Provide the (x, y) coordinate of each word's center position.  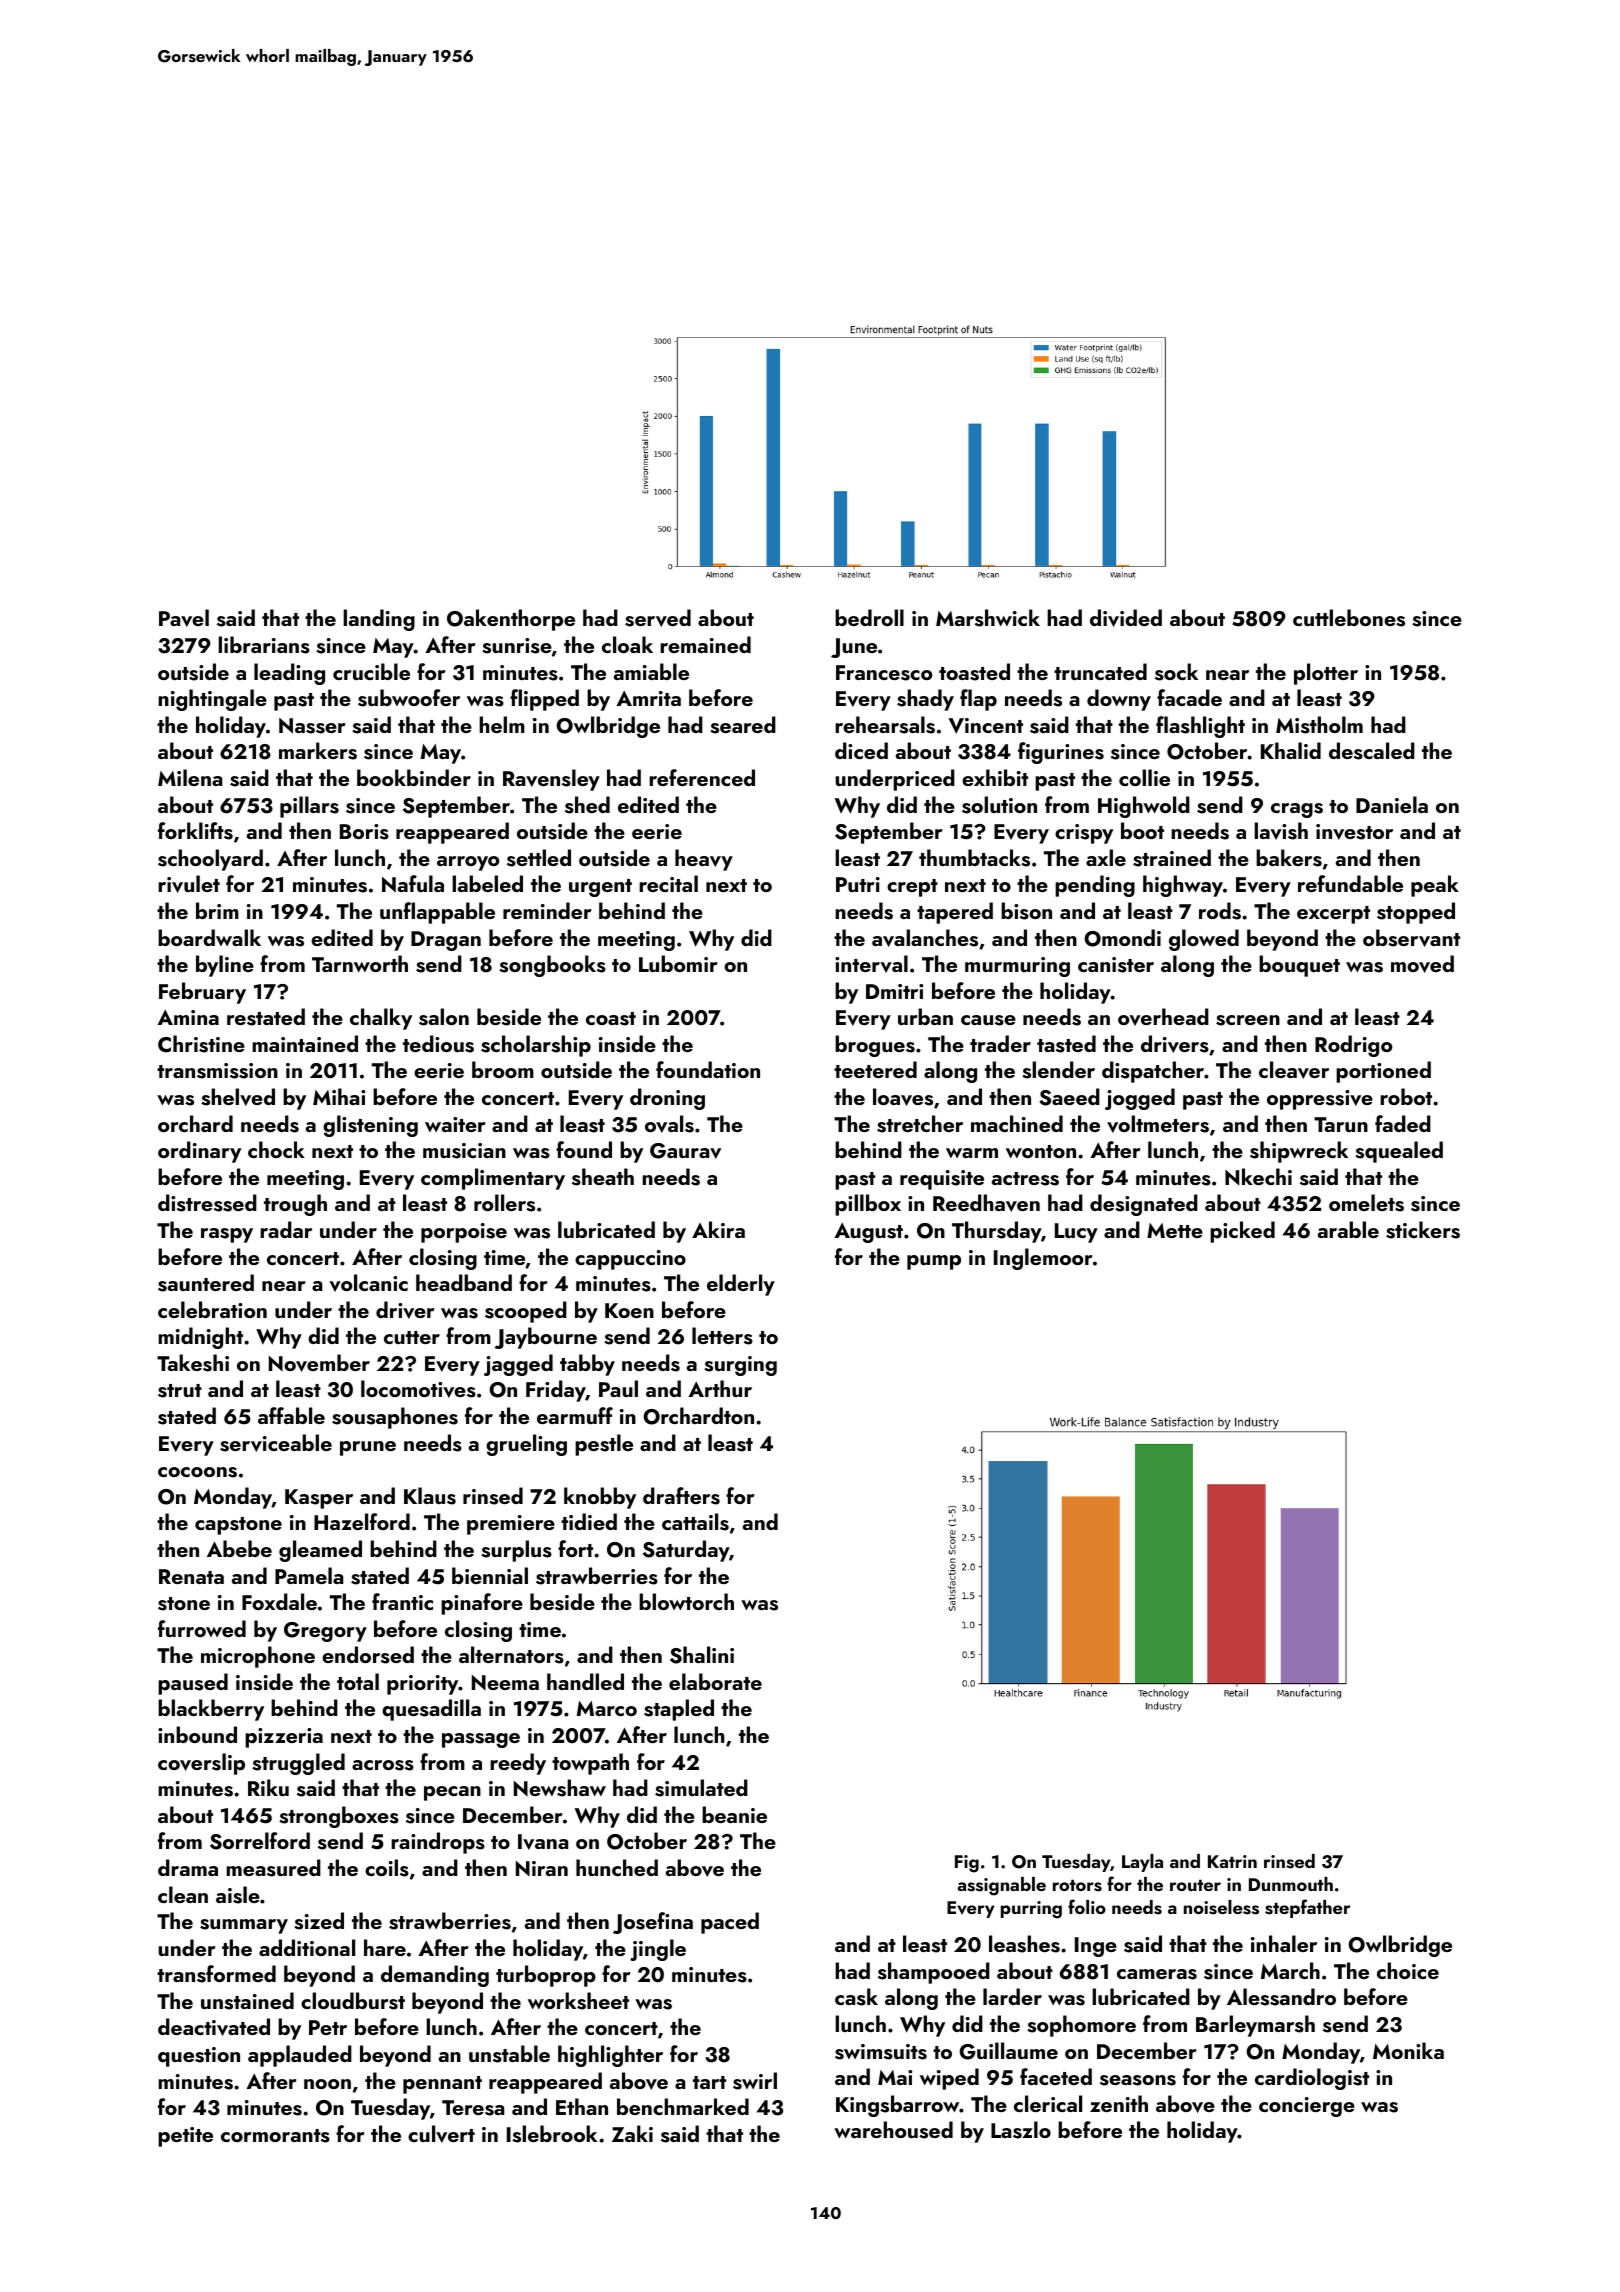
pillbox (868, 1205)
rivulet (189, 884)
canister (1116, 965)
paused (193, 1684)
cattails (695, 1522)
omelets (1366, 1203)
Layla (1142, 1863)
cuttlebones (1349, 618)
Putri (858, 884)
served (658, 618)
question (199, 2057)
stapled (679, 1710)
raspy (227, 1235)
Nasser (312, 726)
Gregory (325, 1632)
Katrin (1232, 1861)
